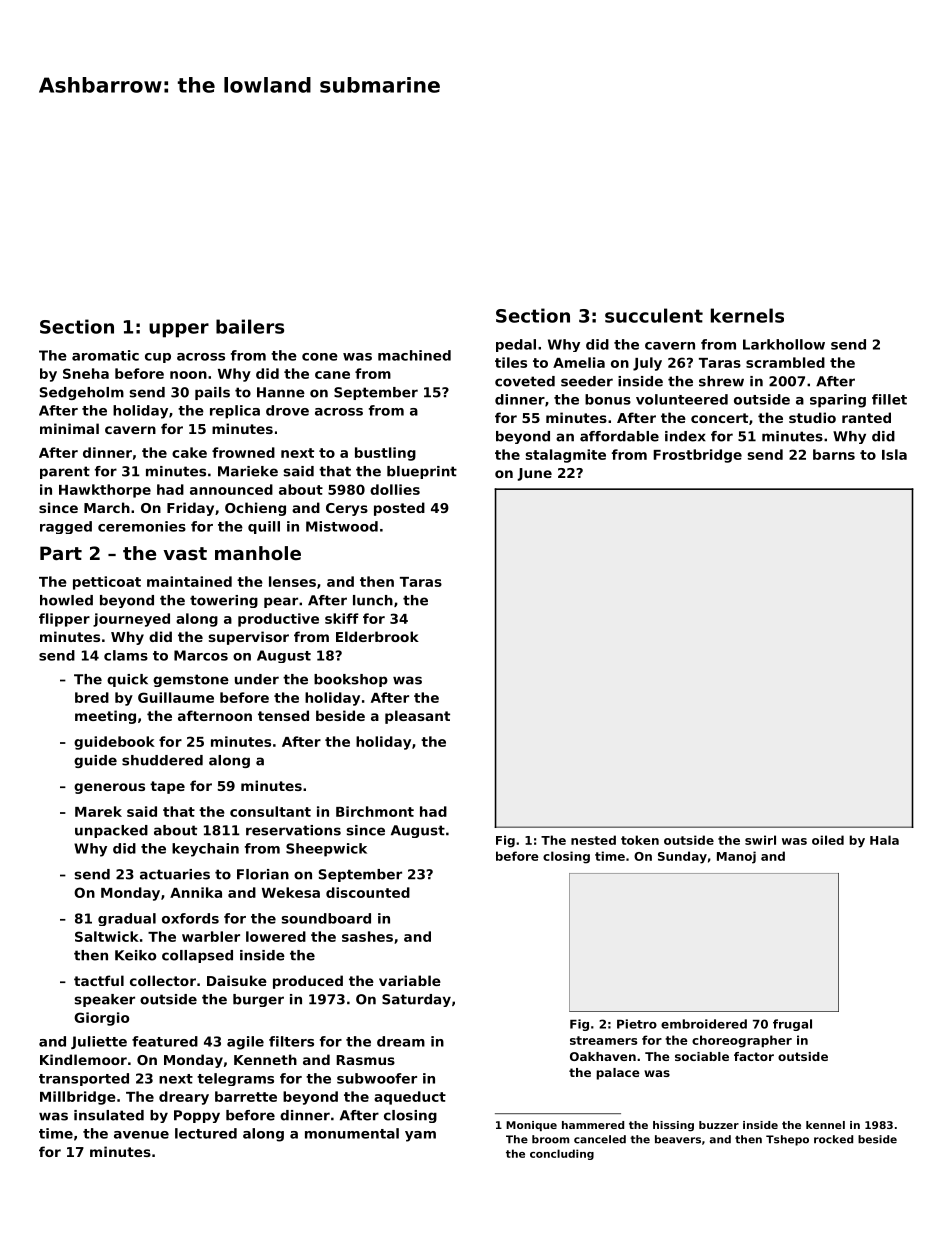  Describe the element at coordinates (69, 428) in the screenshot. I see `minimal` at that location.
